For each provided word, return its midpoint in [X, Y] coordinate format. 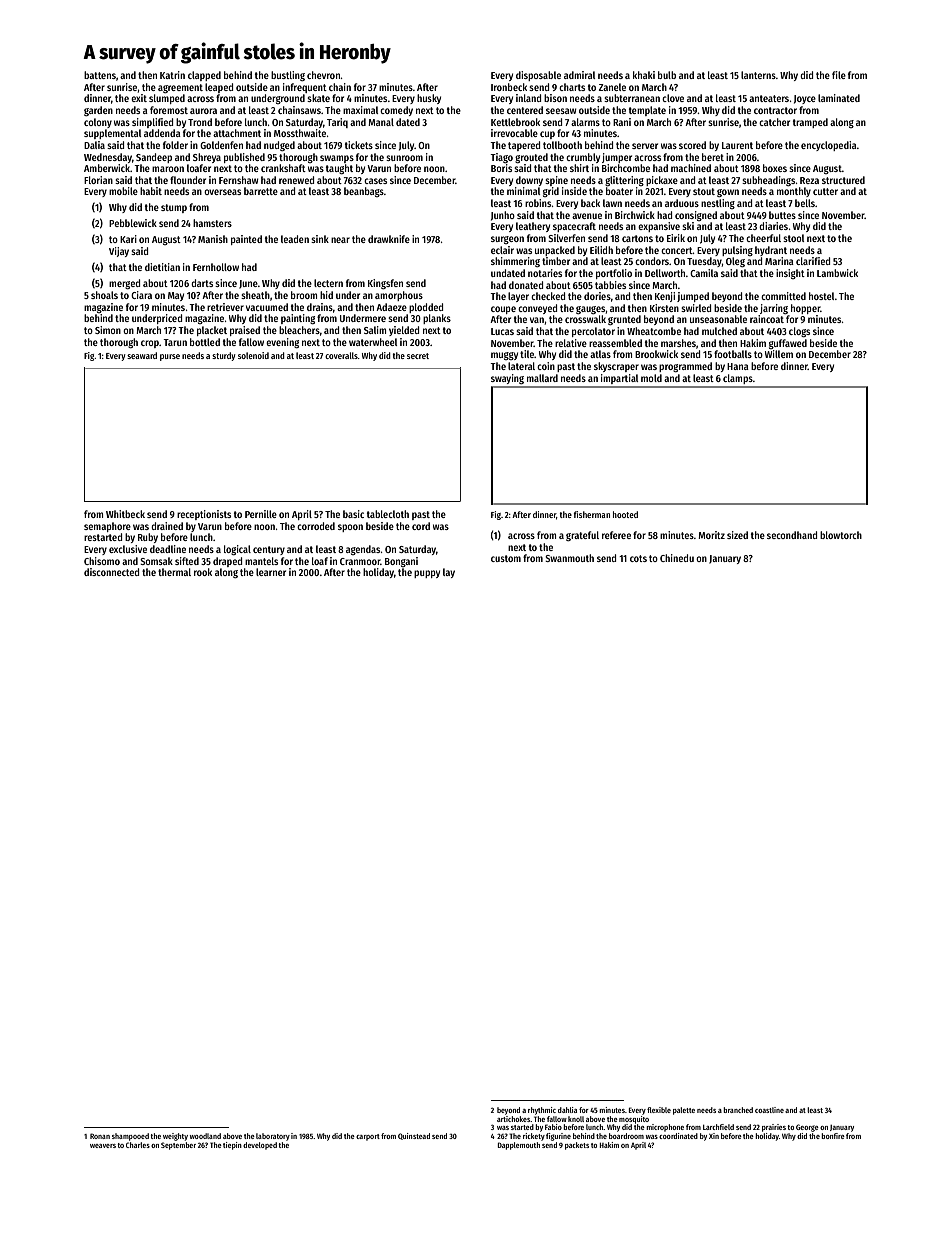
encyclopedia [829, 146]
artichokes [514, 1119]
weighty [175, 1137]
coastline [769, 1110]
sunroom [404, 158]
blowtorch [841, 535]
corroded [316, 526]
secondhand [792, 535]
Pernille [261, 514]
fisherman [592, 514]
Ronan [100, 1136]
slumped [167, 99]
